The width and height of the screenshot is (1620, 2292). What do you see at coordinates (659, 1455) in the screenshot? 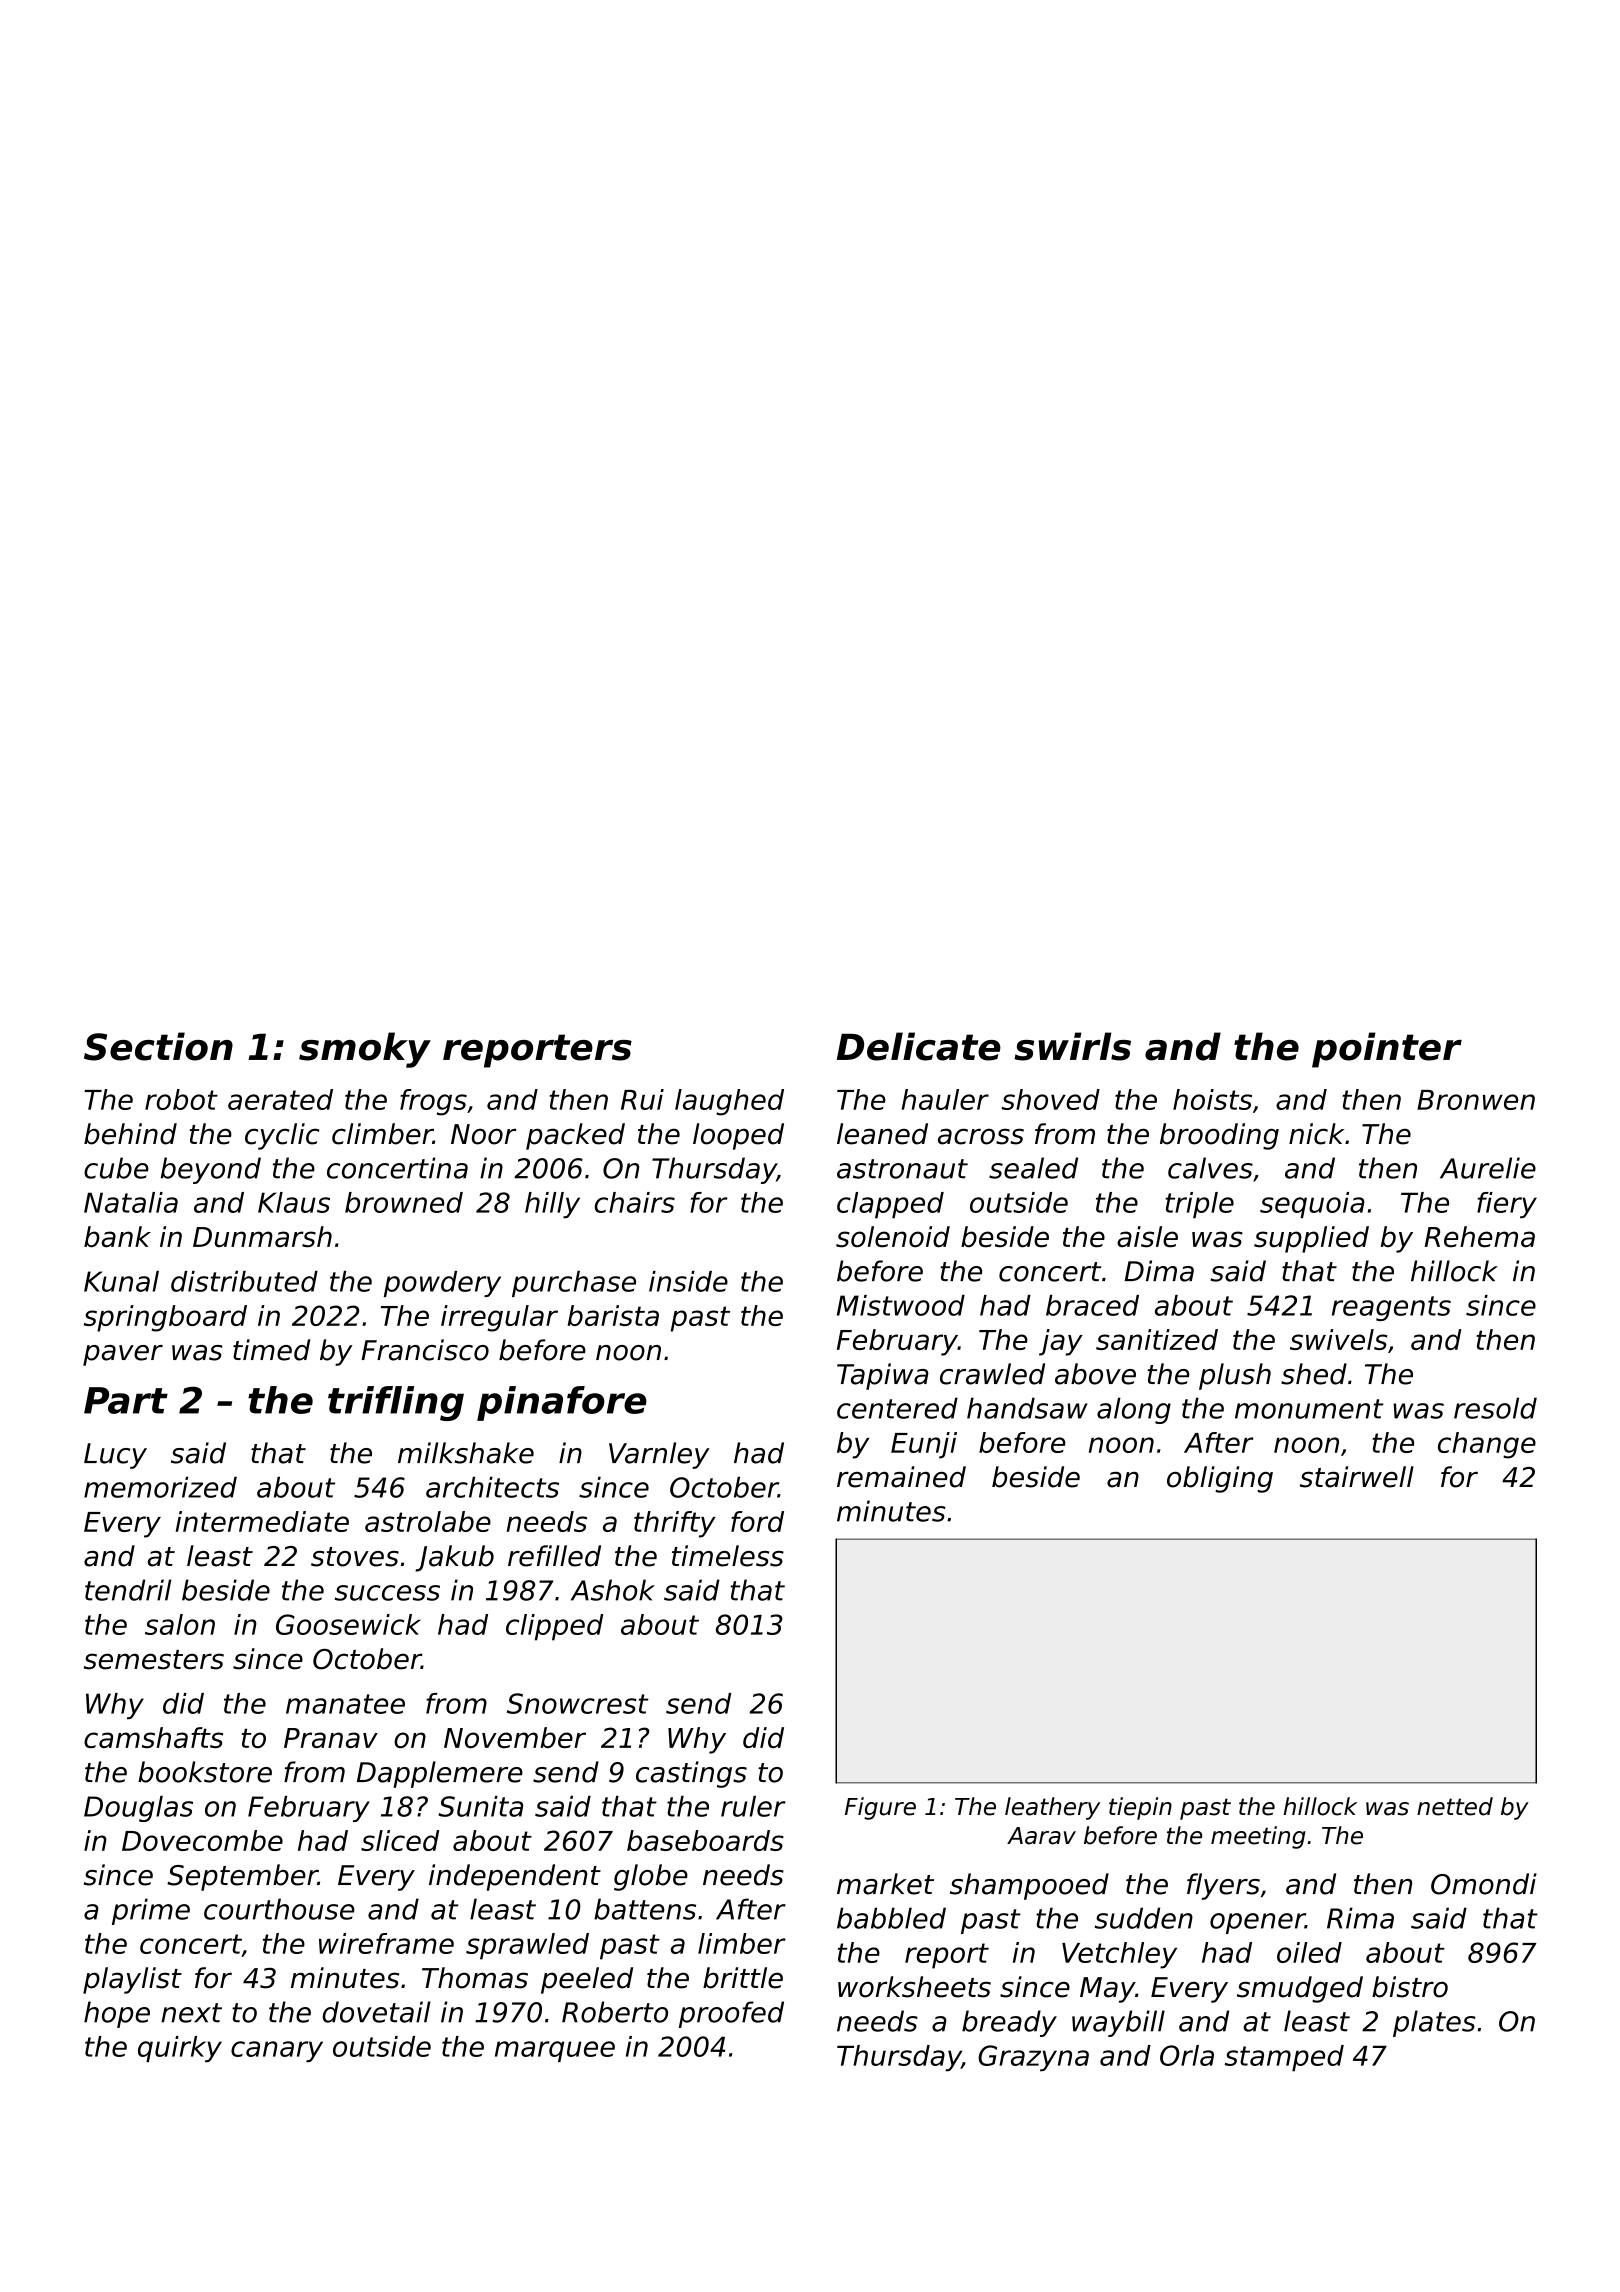
I see `Varnley` at bounding box center [659, 1455].
